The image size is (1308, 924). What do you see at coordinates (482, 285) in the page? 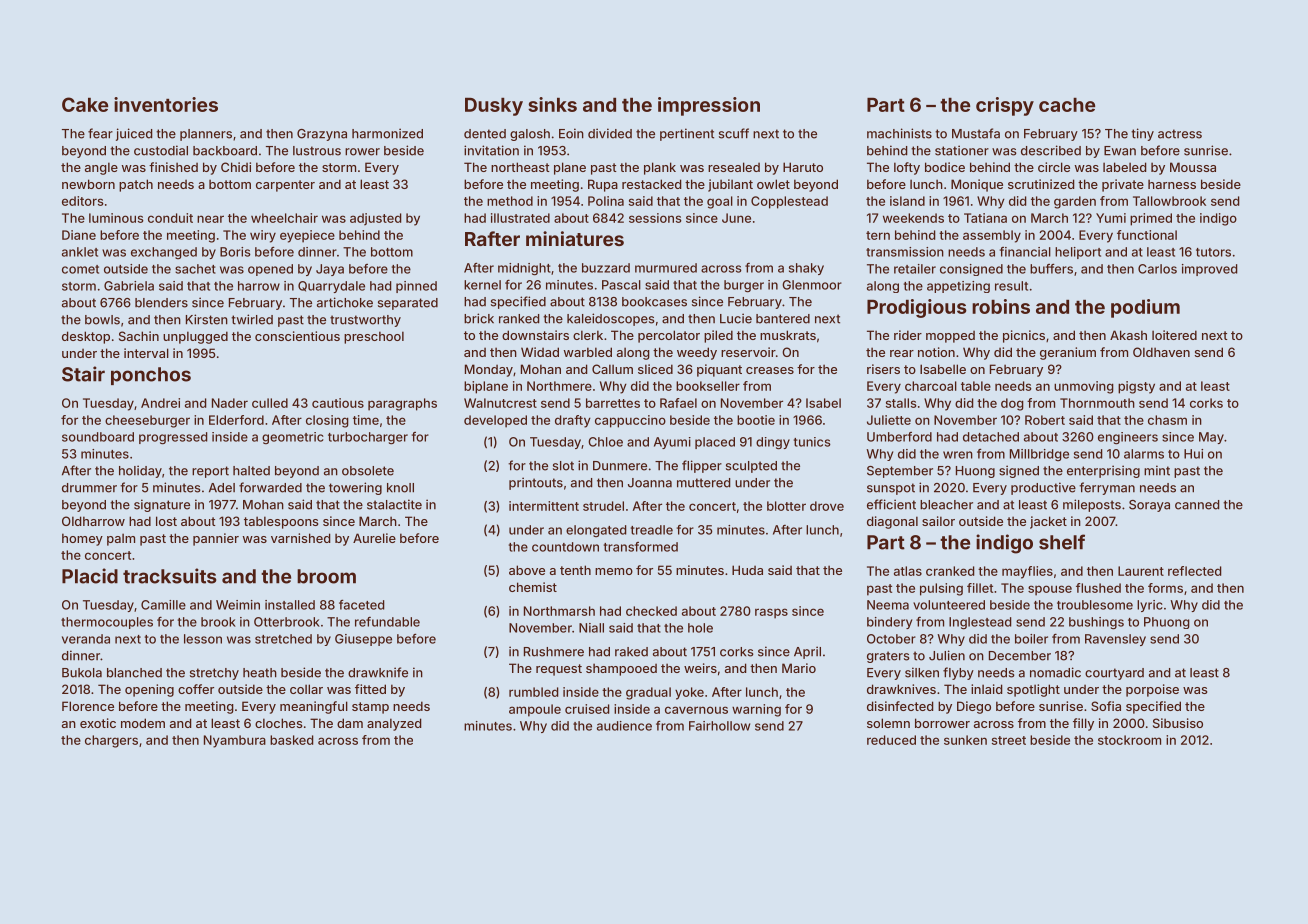
I see `kernel` at bounding box center [482, 285].
